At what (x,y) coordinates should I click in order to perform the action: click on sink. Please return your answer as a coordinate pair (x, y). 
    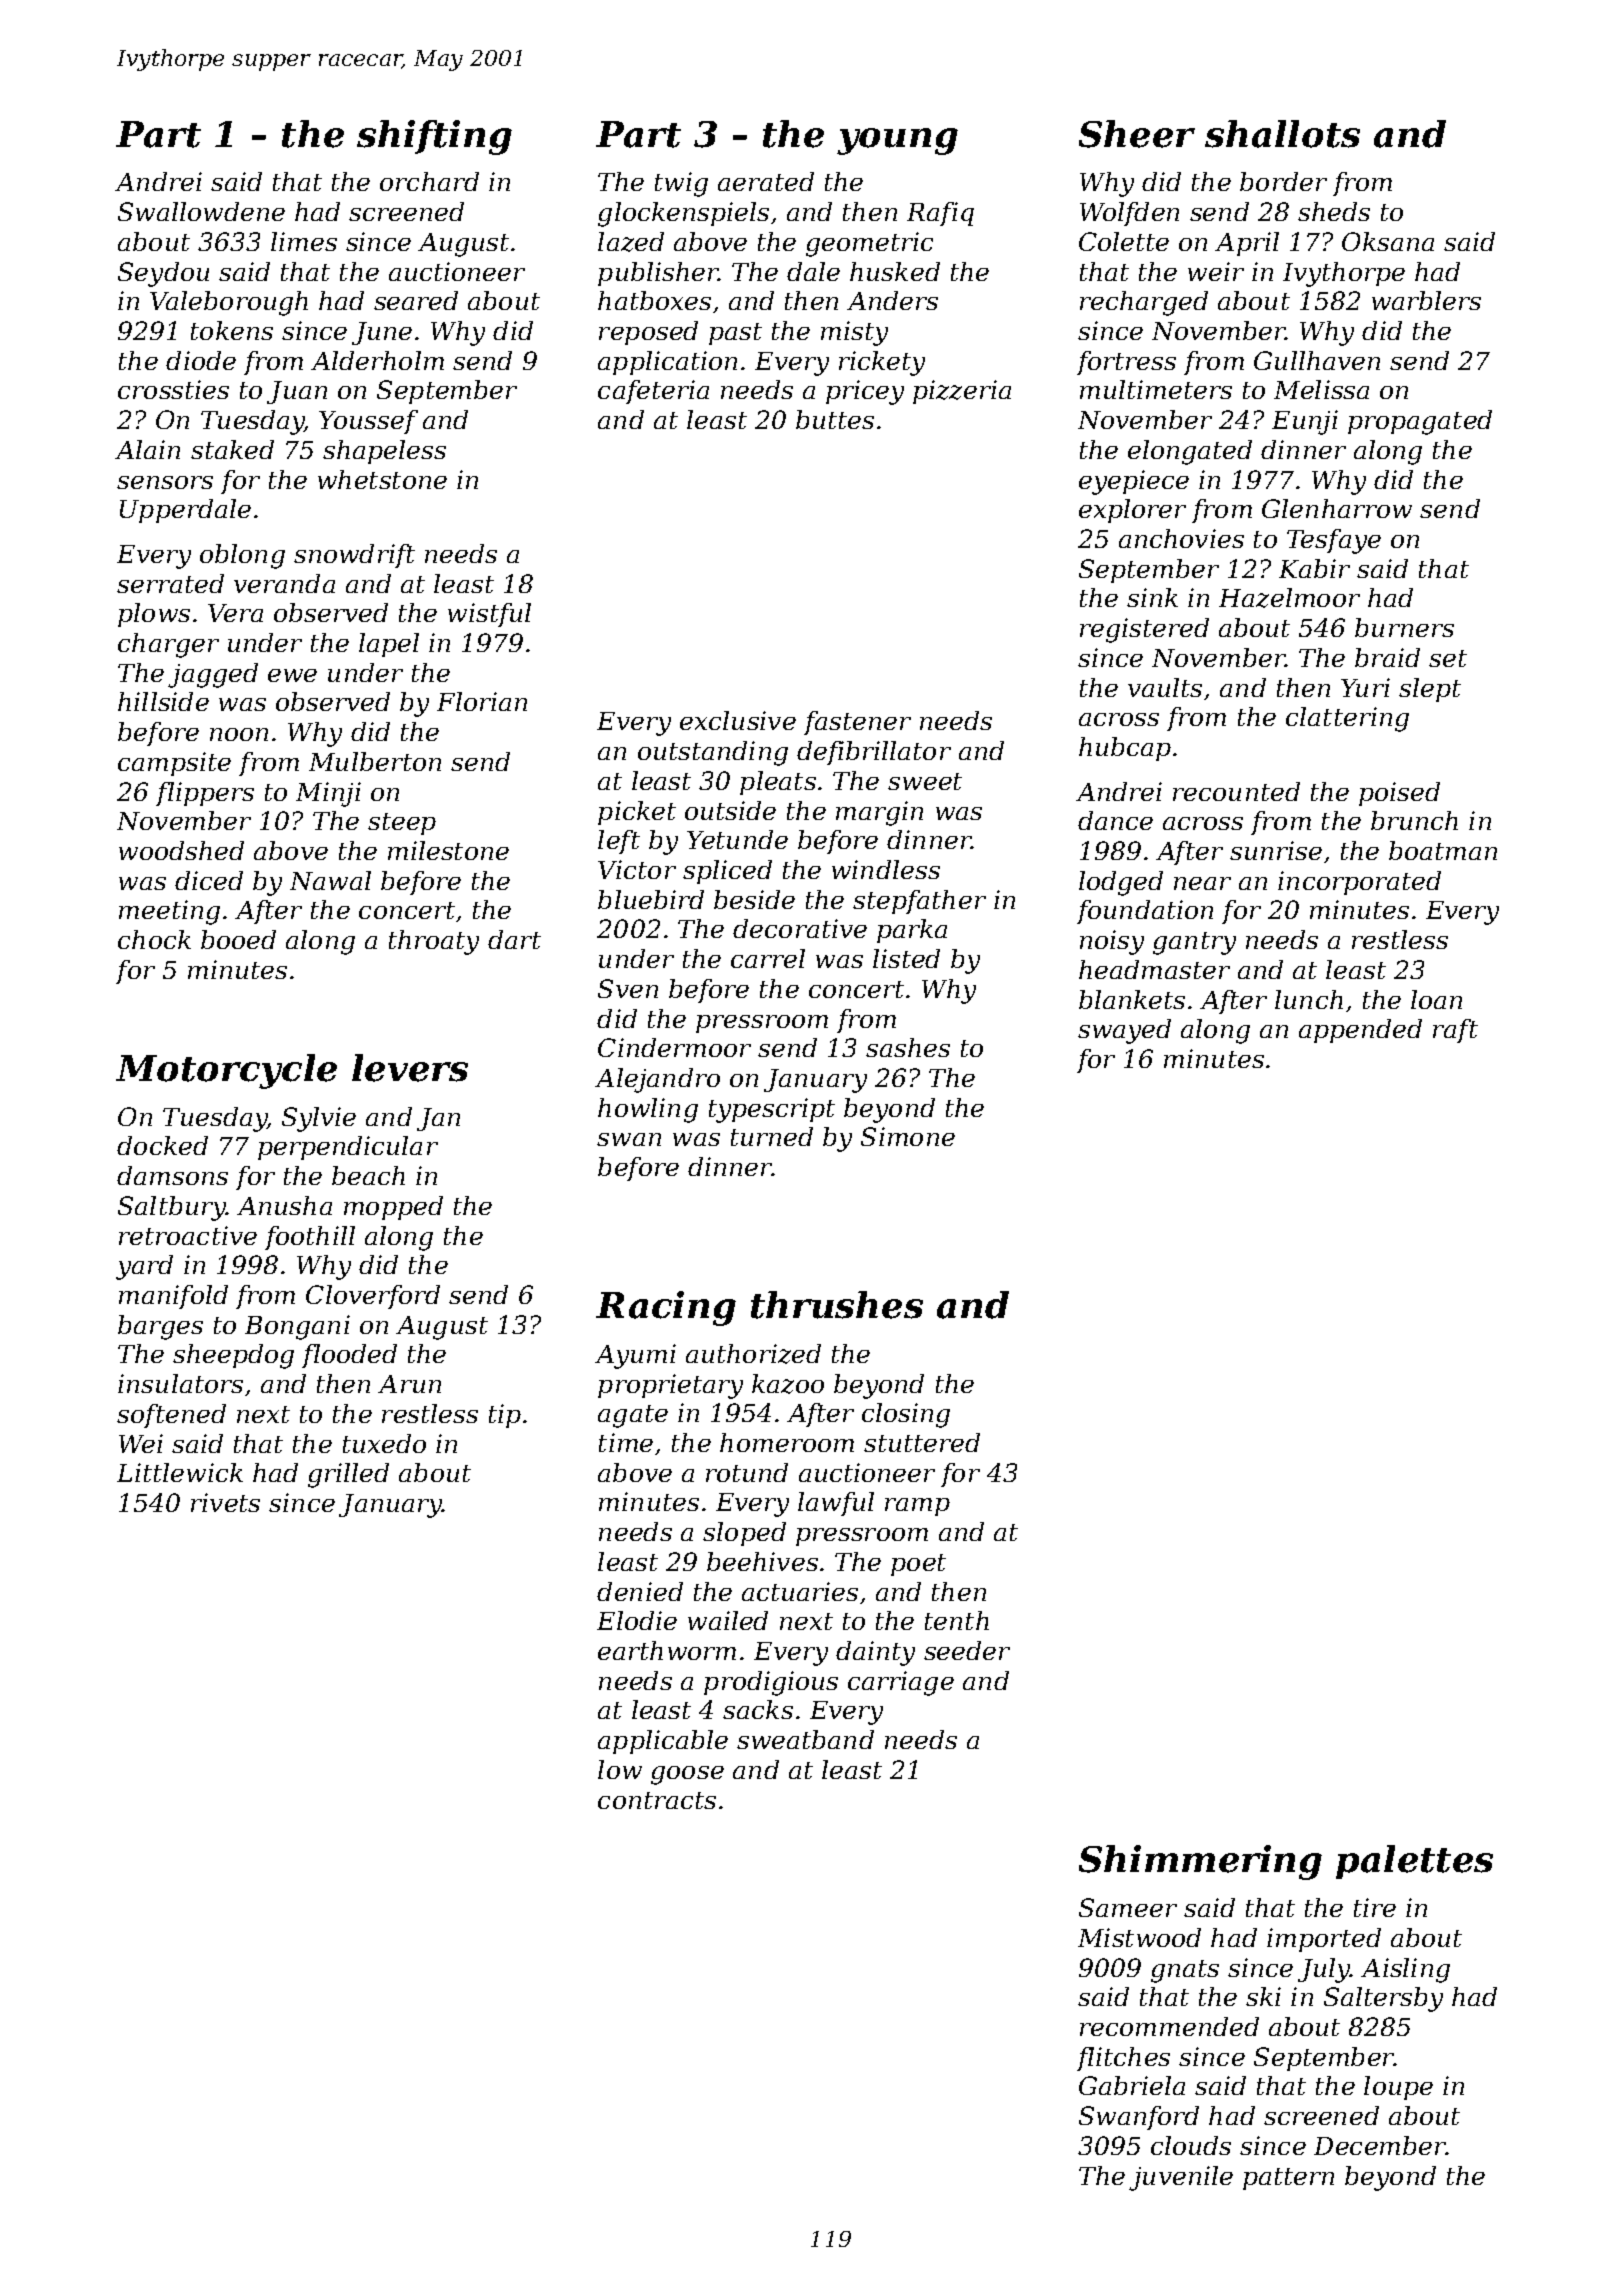
    Looking at the image, I should click on (1152, 597).
